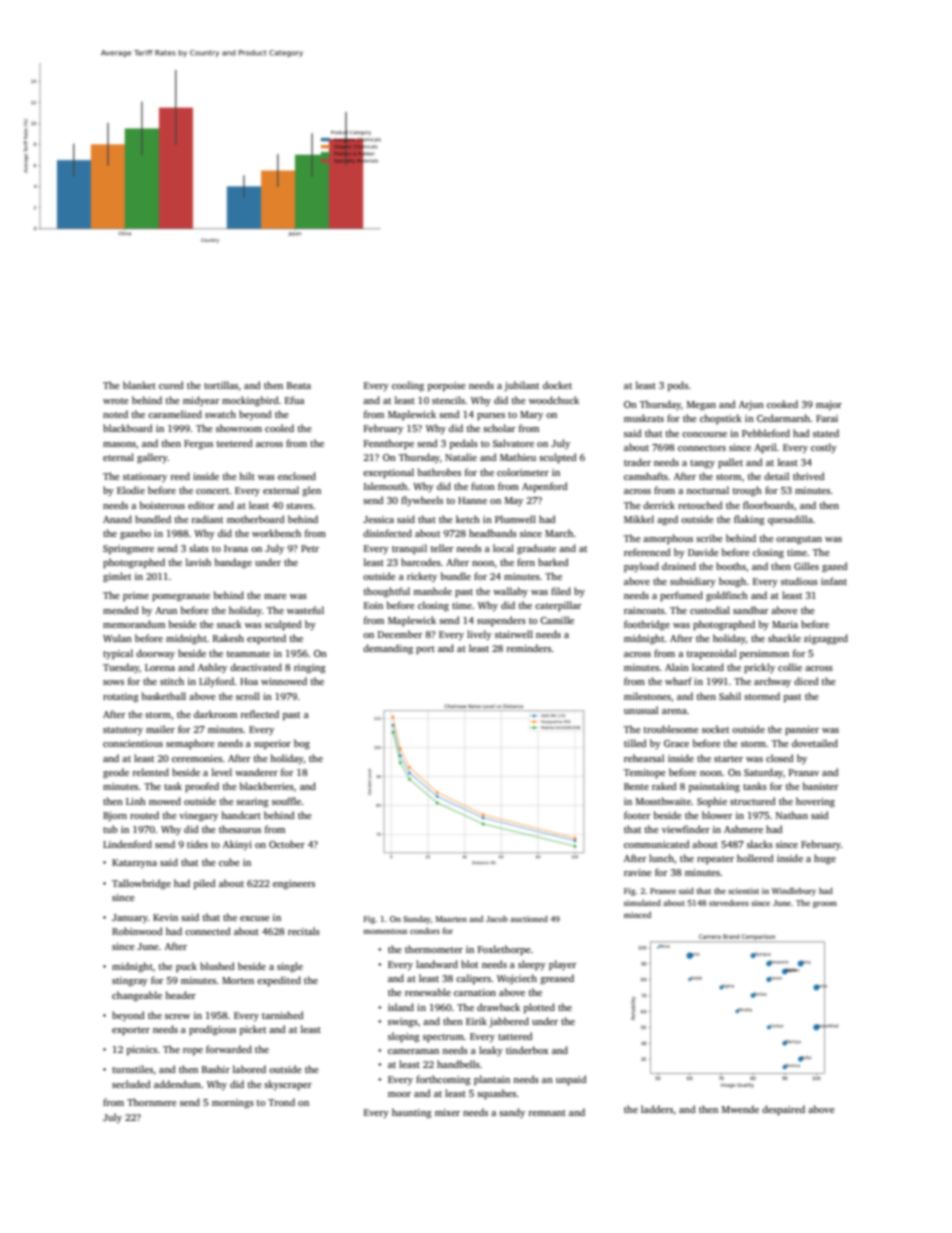 The width and height of the screenshot is (952, 1233). I want to click on banister, so click(821, 786).
